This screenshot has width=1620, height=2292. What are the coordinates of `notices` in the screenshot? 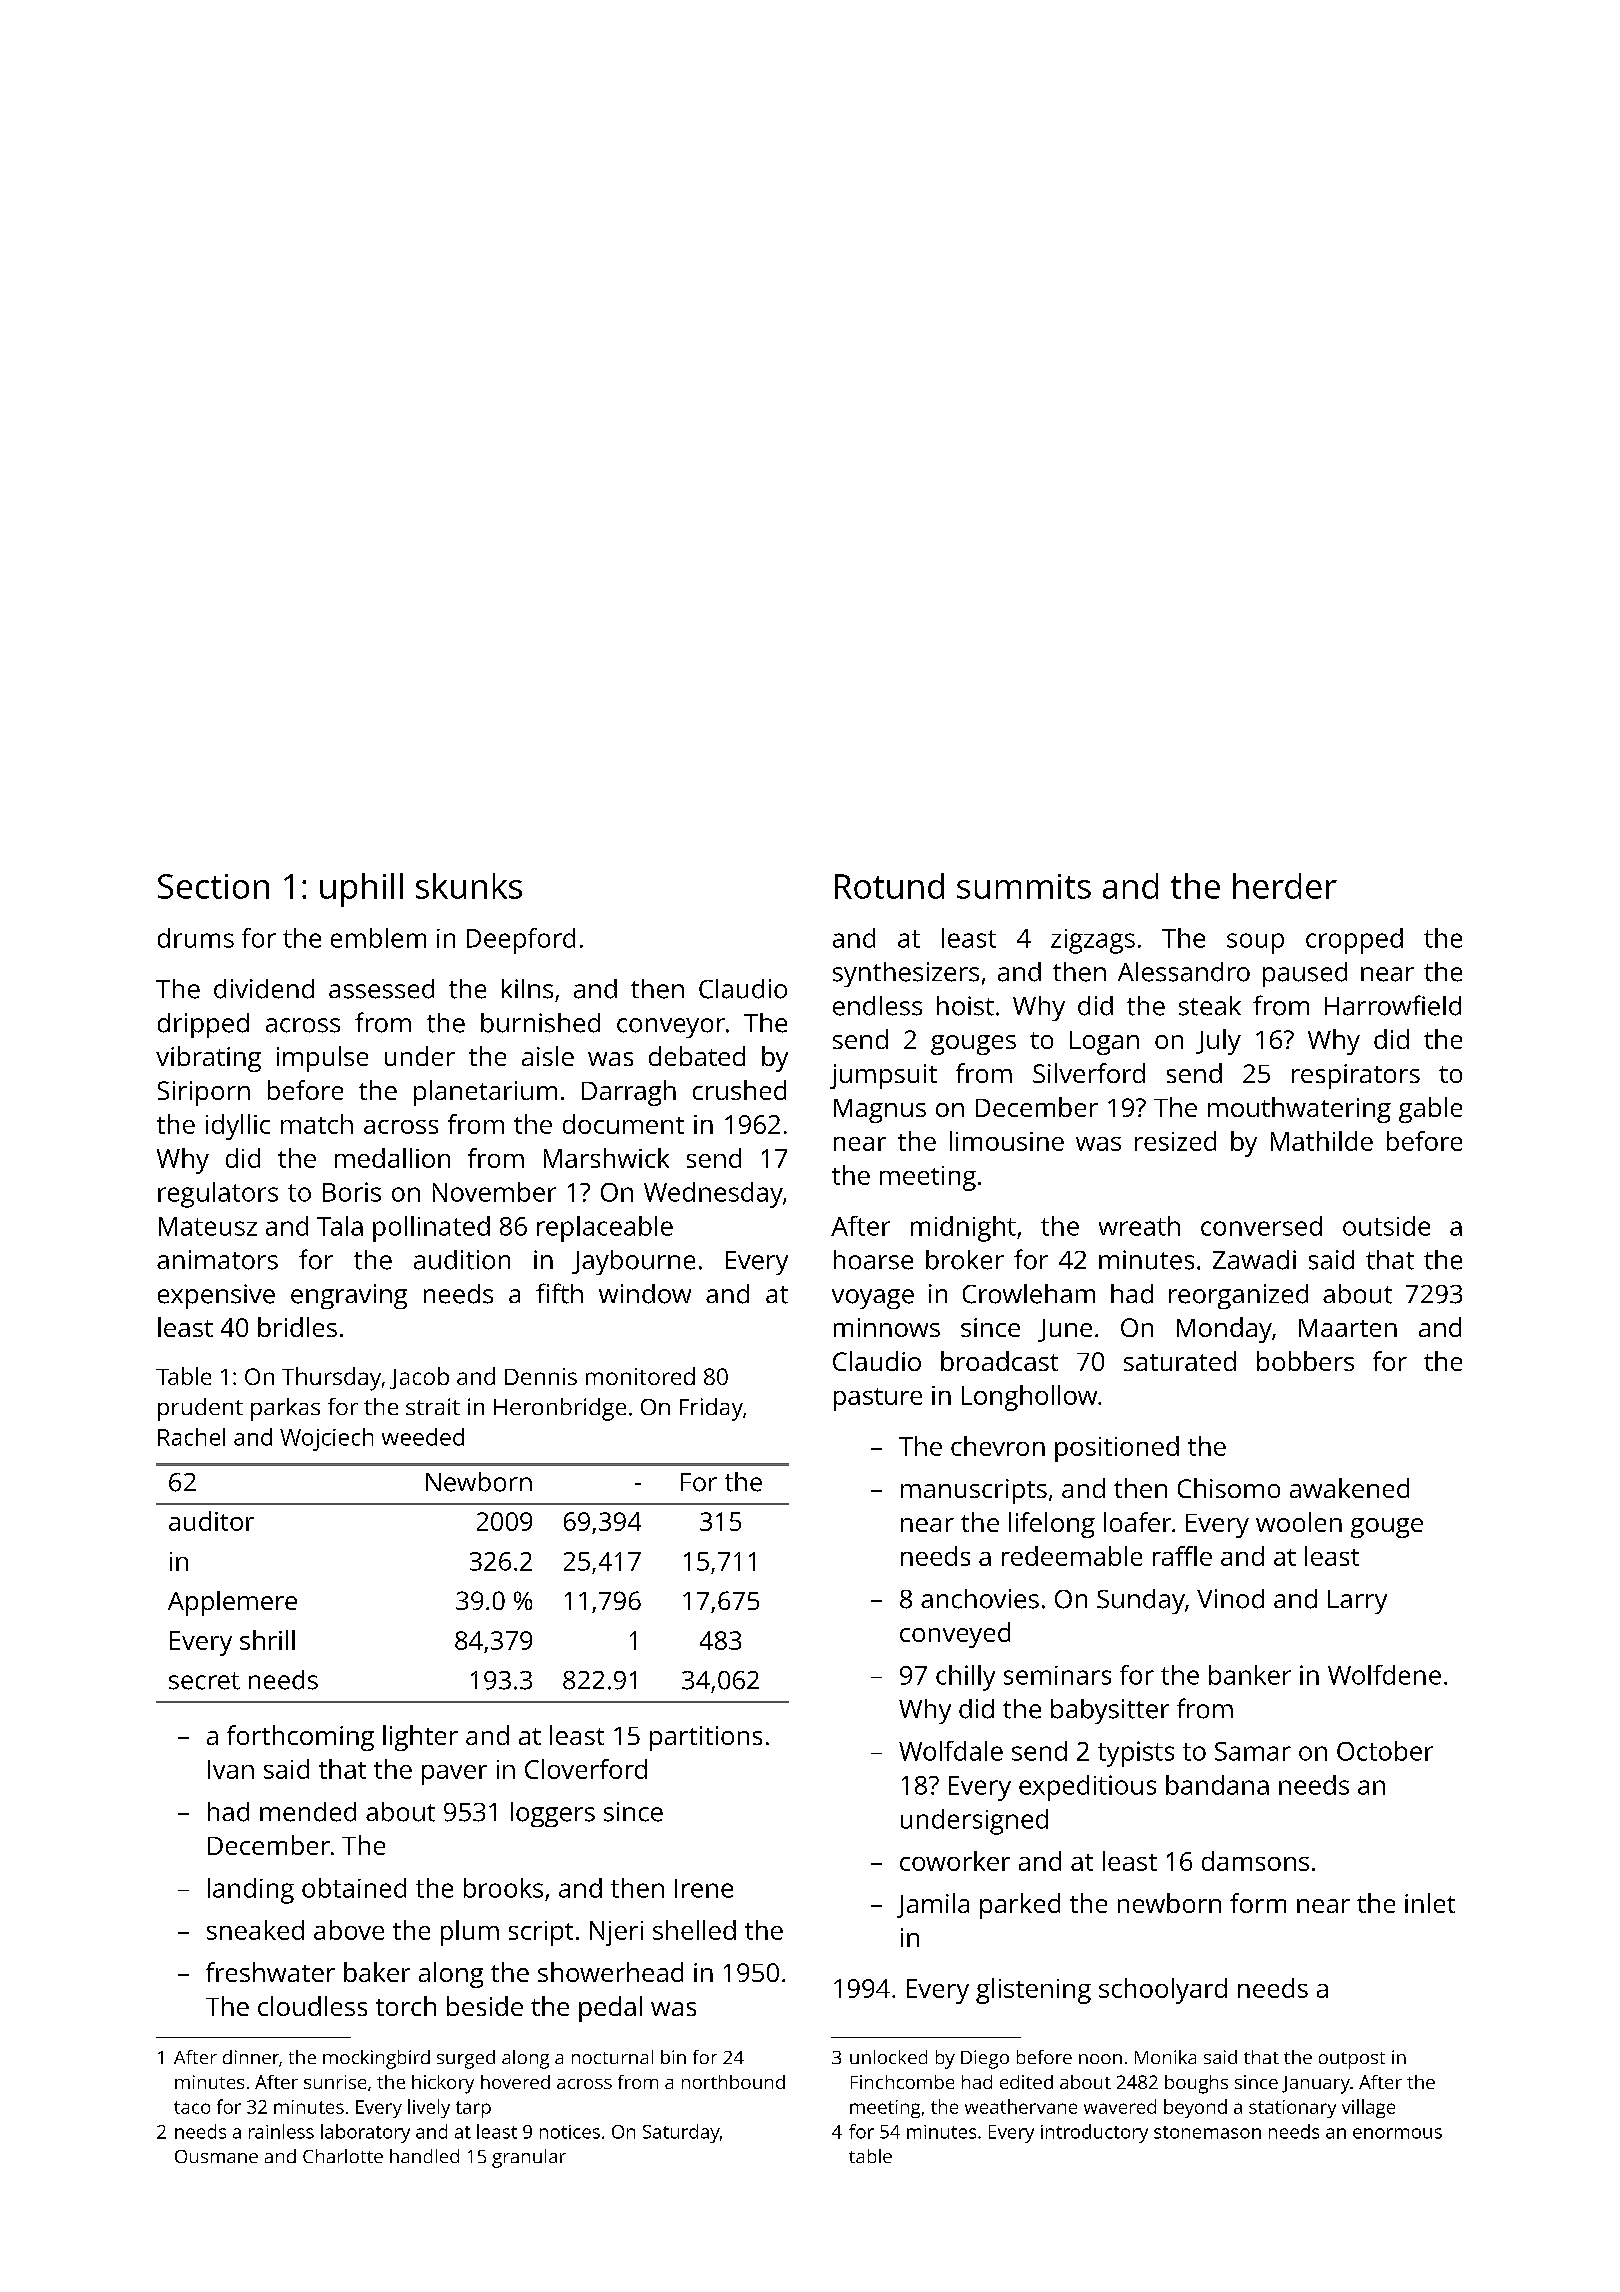 It's located at (570, 2132).
